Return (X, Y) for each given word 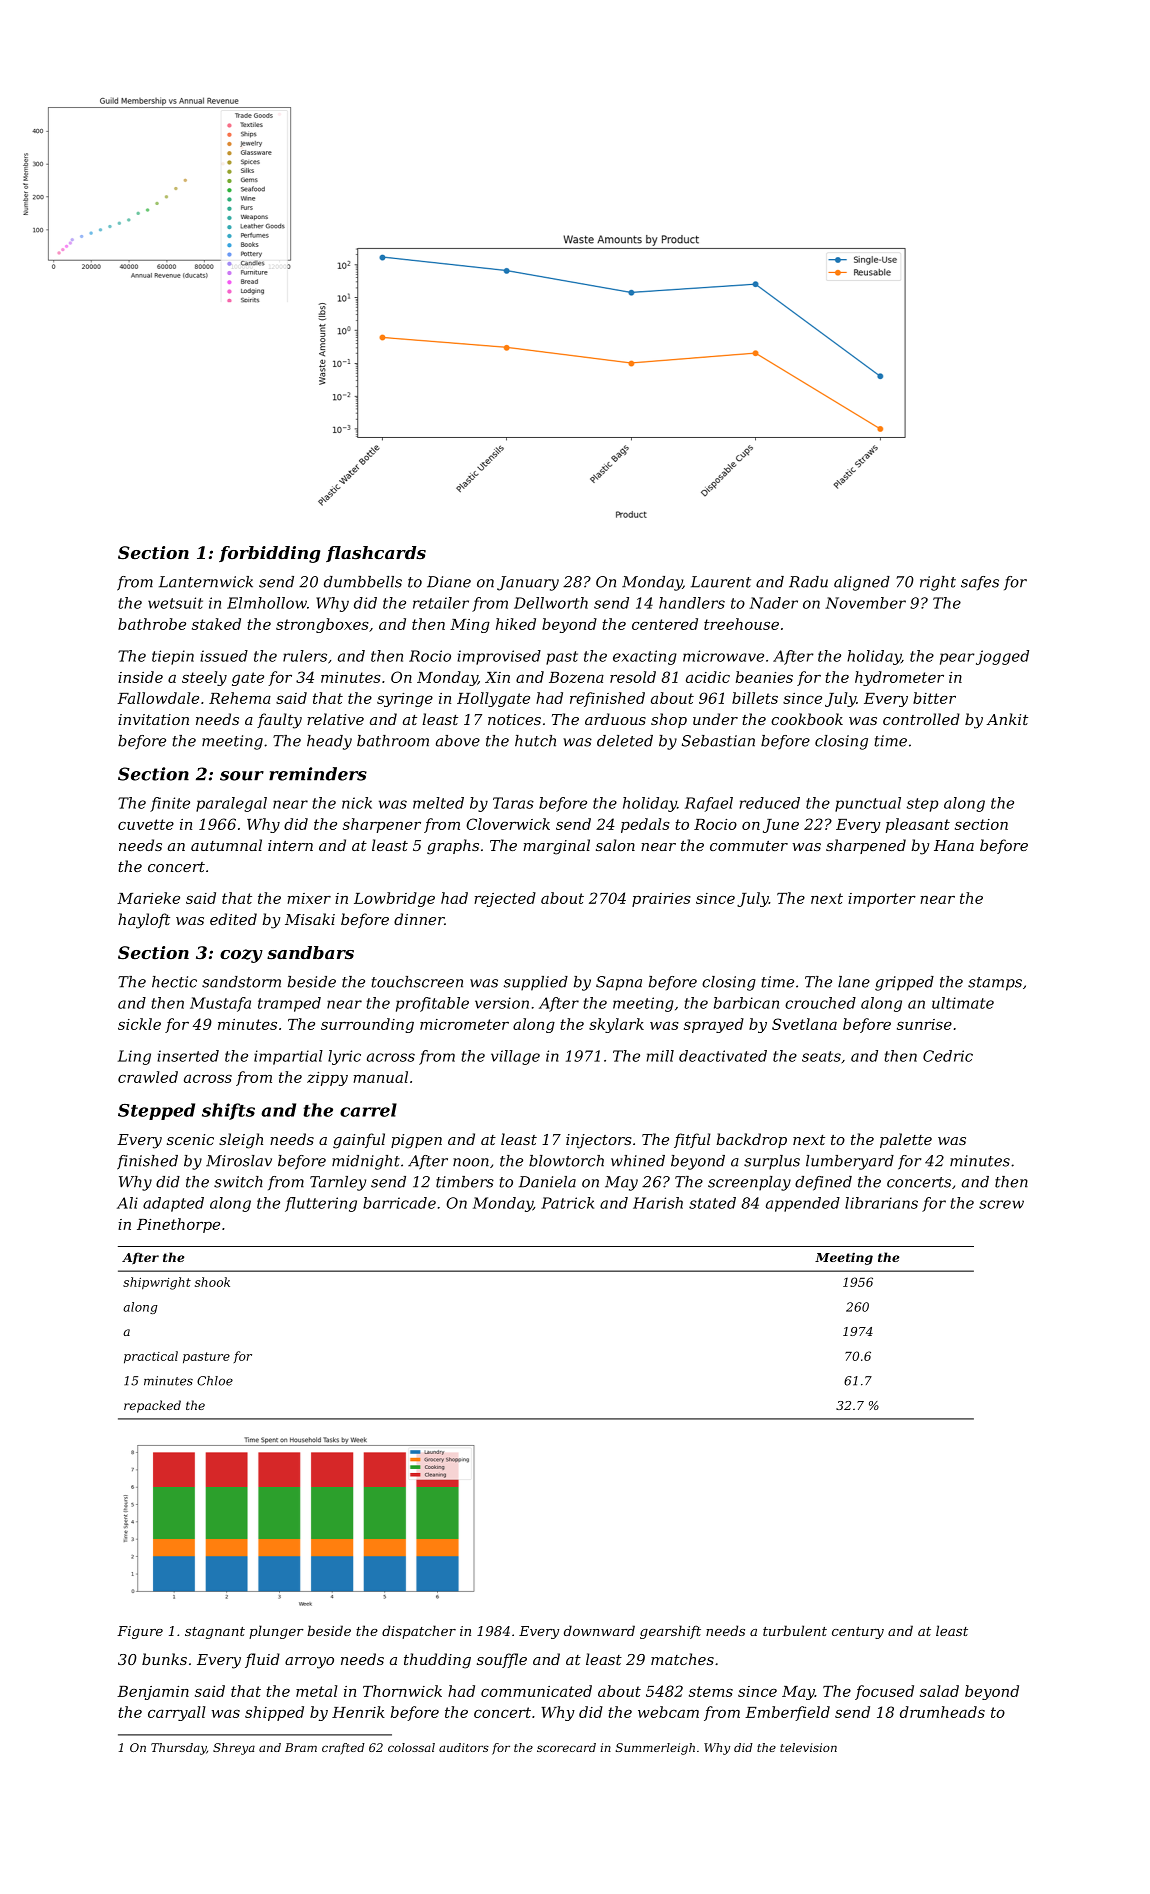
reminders (318, 774)
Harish (658, 1203)
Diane (449, 582)
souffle (502, 1660)
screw (1001, 1204)
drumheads (942, 1712)
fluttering (321, 1204)
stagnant (215, 1633)
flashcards (376, 554)
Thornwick (402, 1691)
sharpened (866, 846)
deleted (625, 741)
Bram (301, 1747)
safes (980, 583)
